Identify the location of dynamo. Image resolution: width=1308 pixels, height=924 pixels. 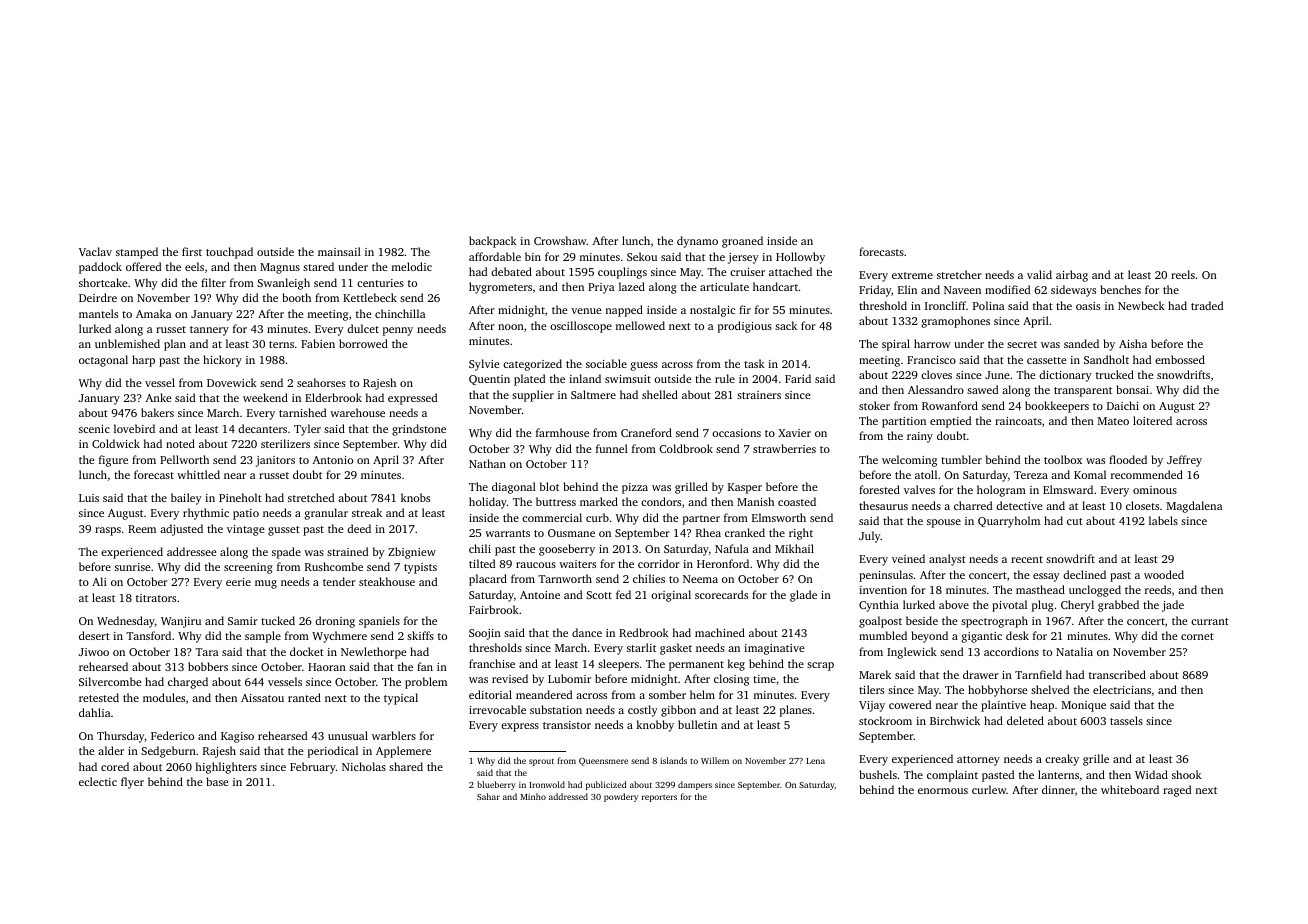
(697, 242).
